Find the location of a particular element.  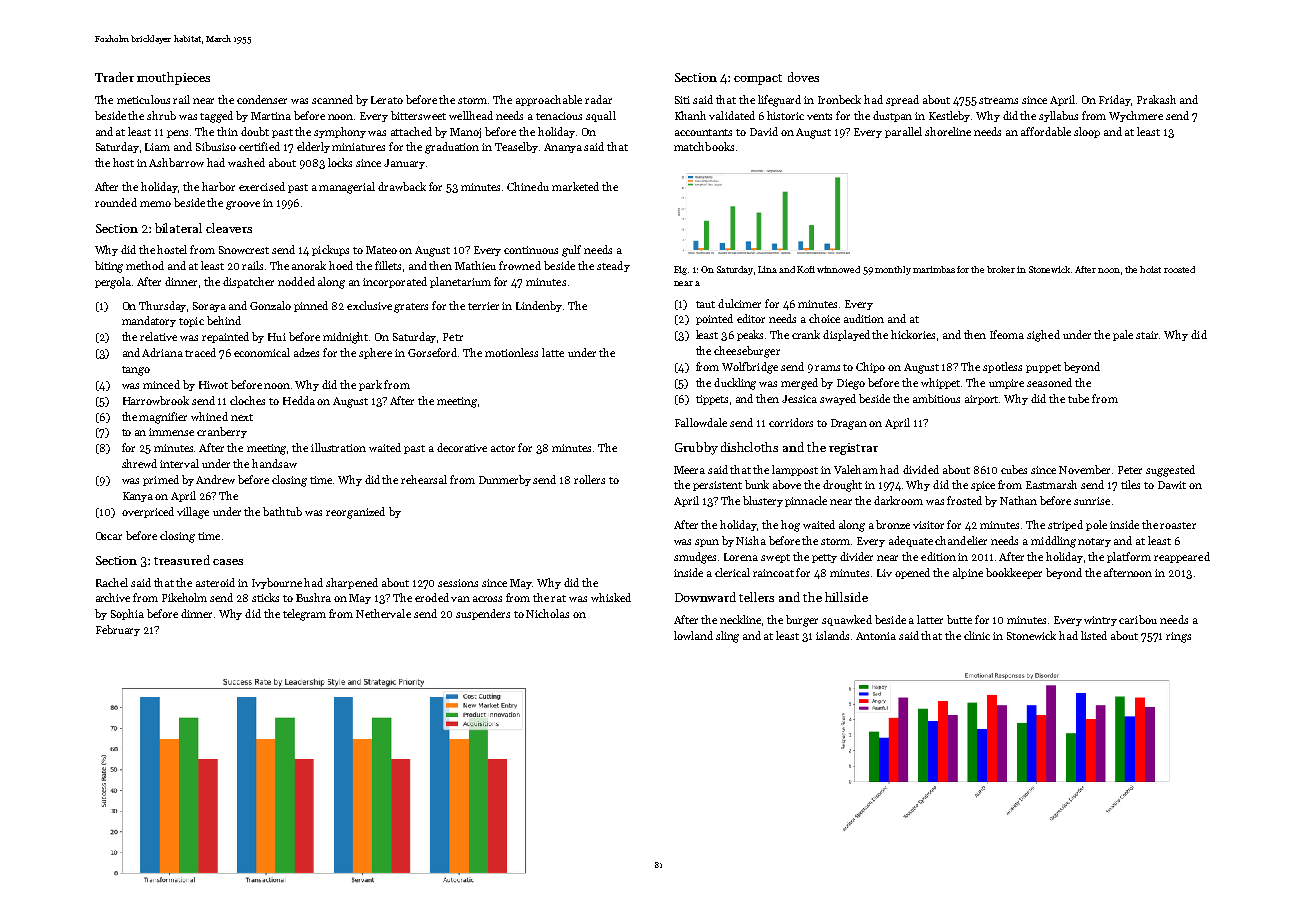

compact is located at coordinates (758, 79).
